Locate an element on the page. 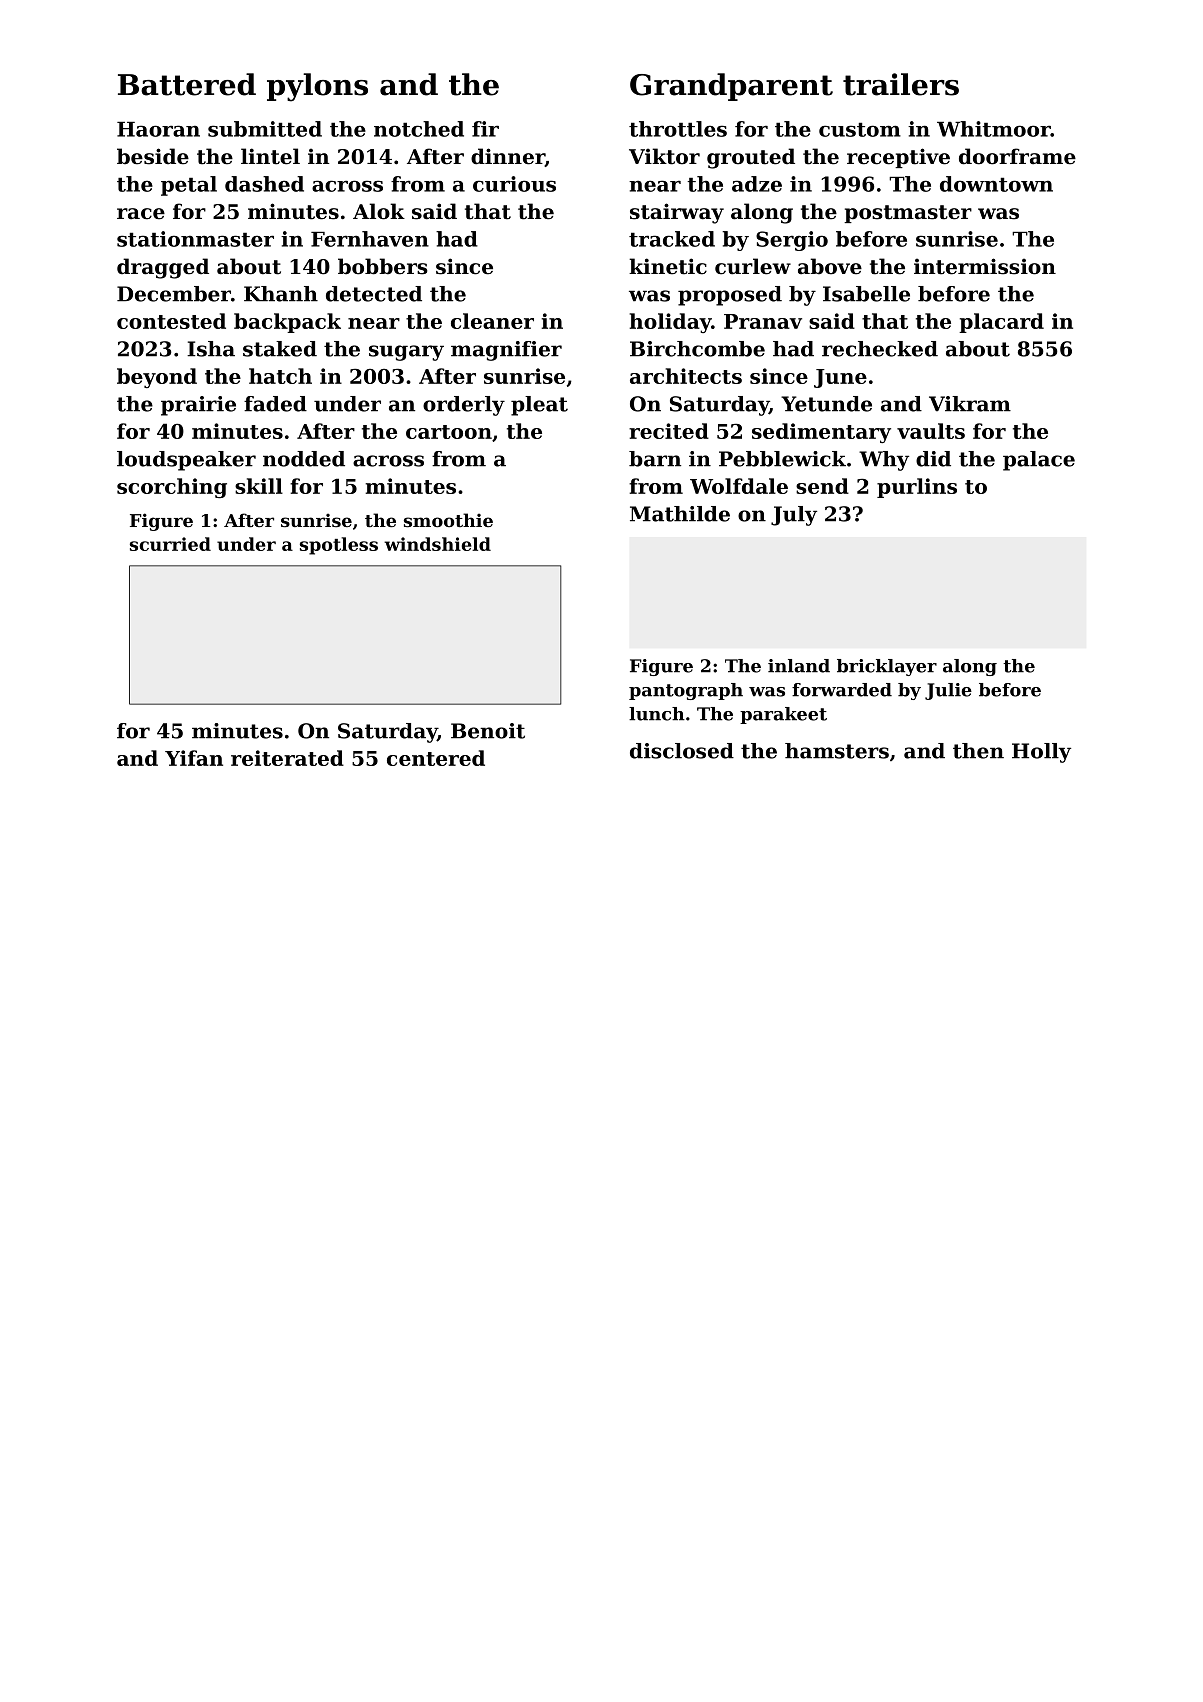 The height and width of the image is (1702, 1203). beside is located at coordinates (153, 156).
